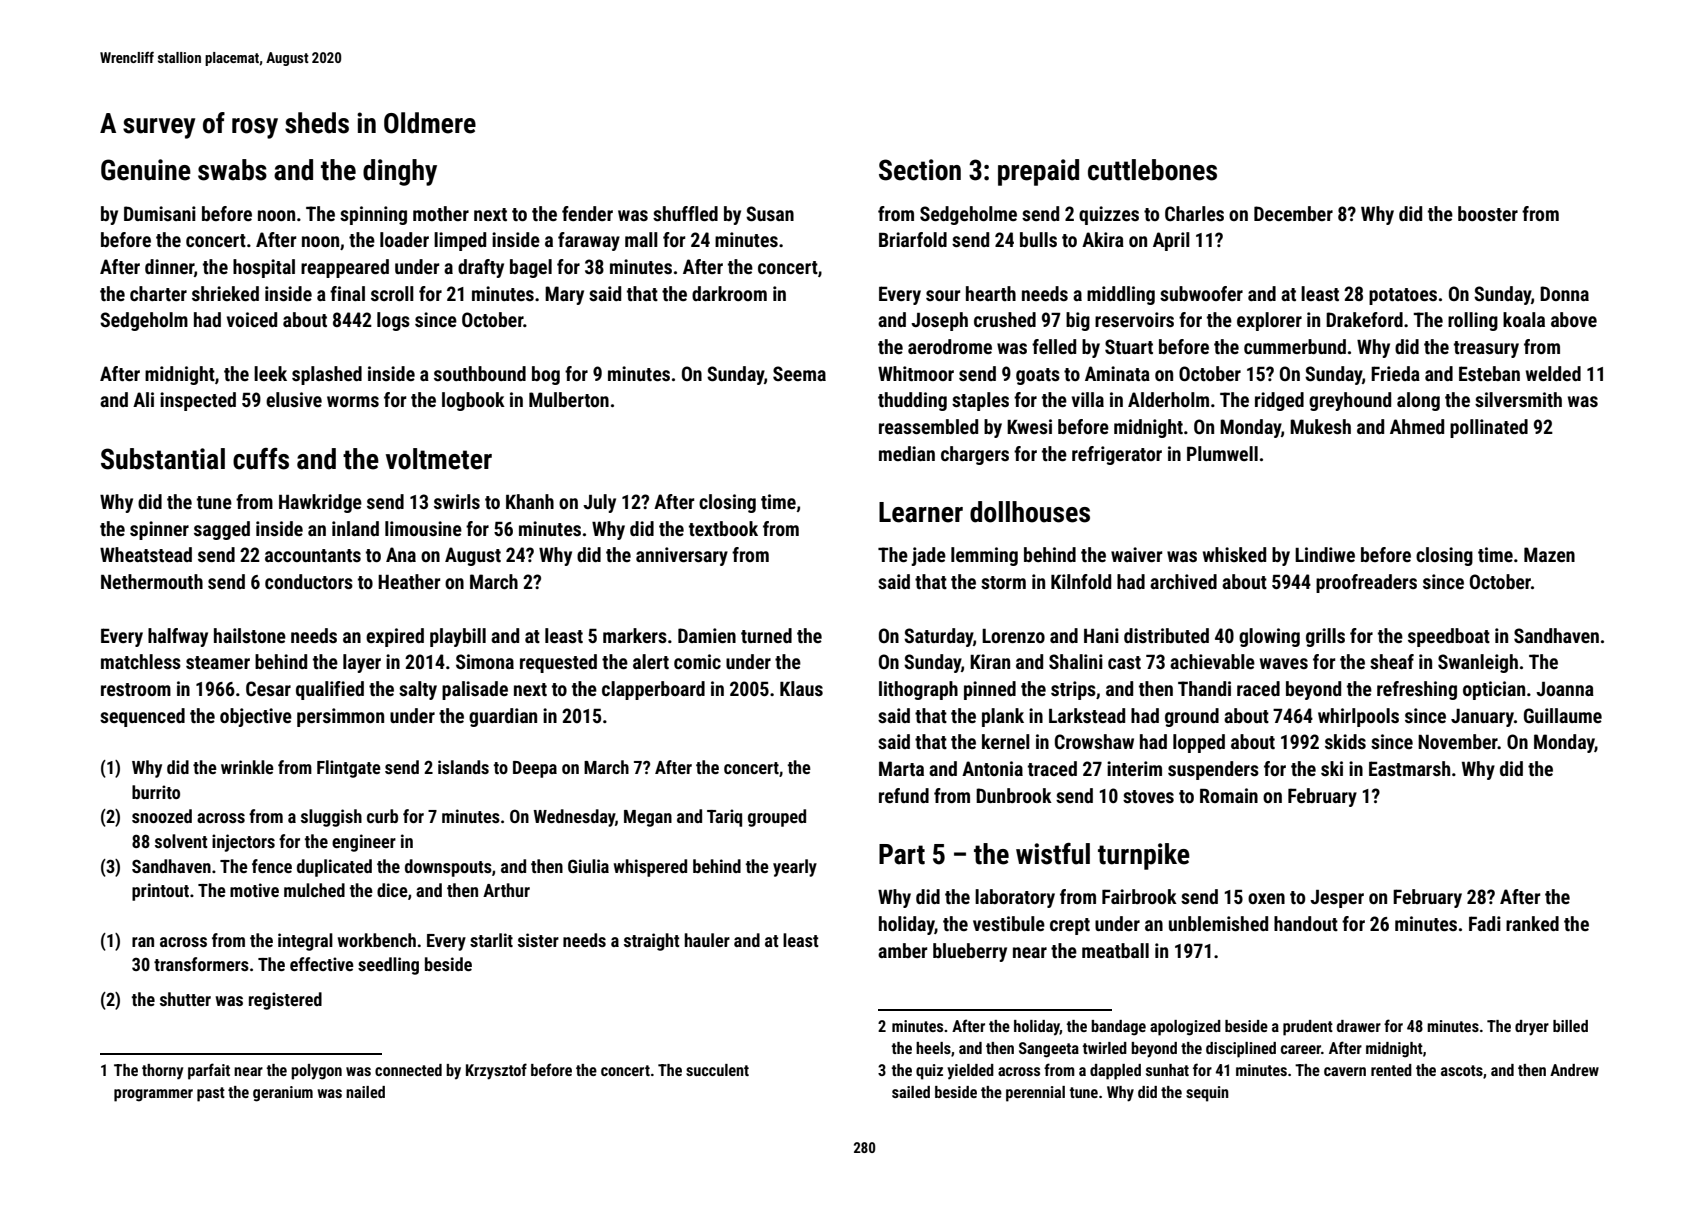 The height and width of the screenshot is (1207, 1707). What do you see at coordinates (1403, 296) in the screenshot?
I see `potatoes` at bounding box center [1403, 296].
